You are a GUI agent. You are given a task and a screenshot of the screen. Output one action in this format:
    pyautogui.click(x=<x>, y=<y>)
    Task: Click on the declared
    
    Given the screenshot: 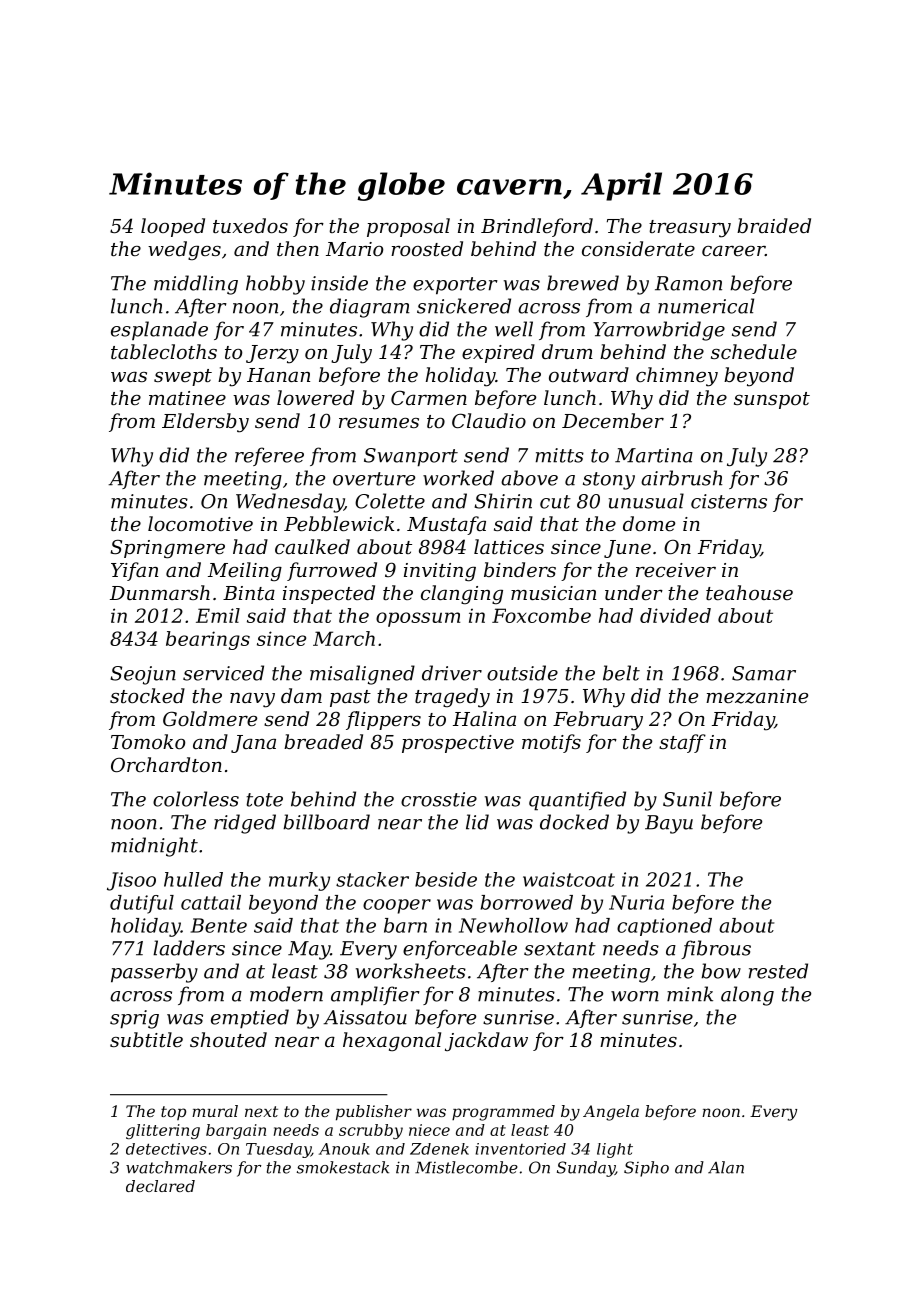 What is the action you would take?
    pyautogui.click(x=160, y=1186)
